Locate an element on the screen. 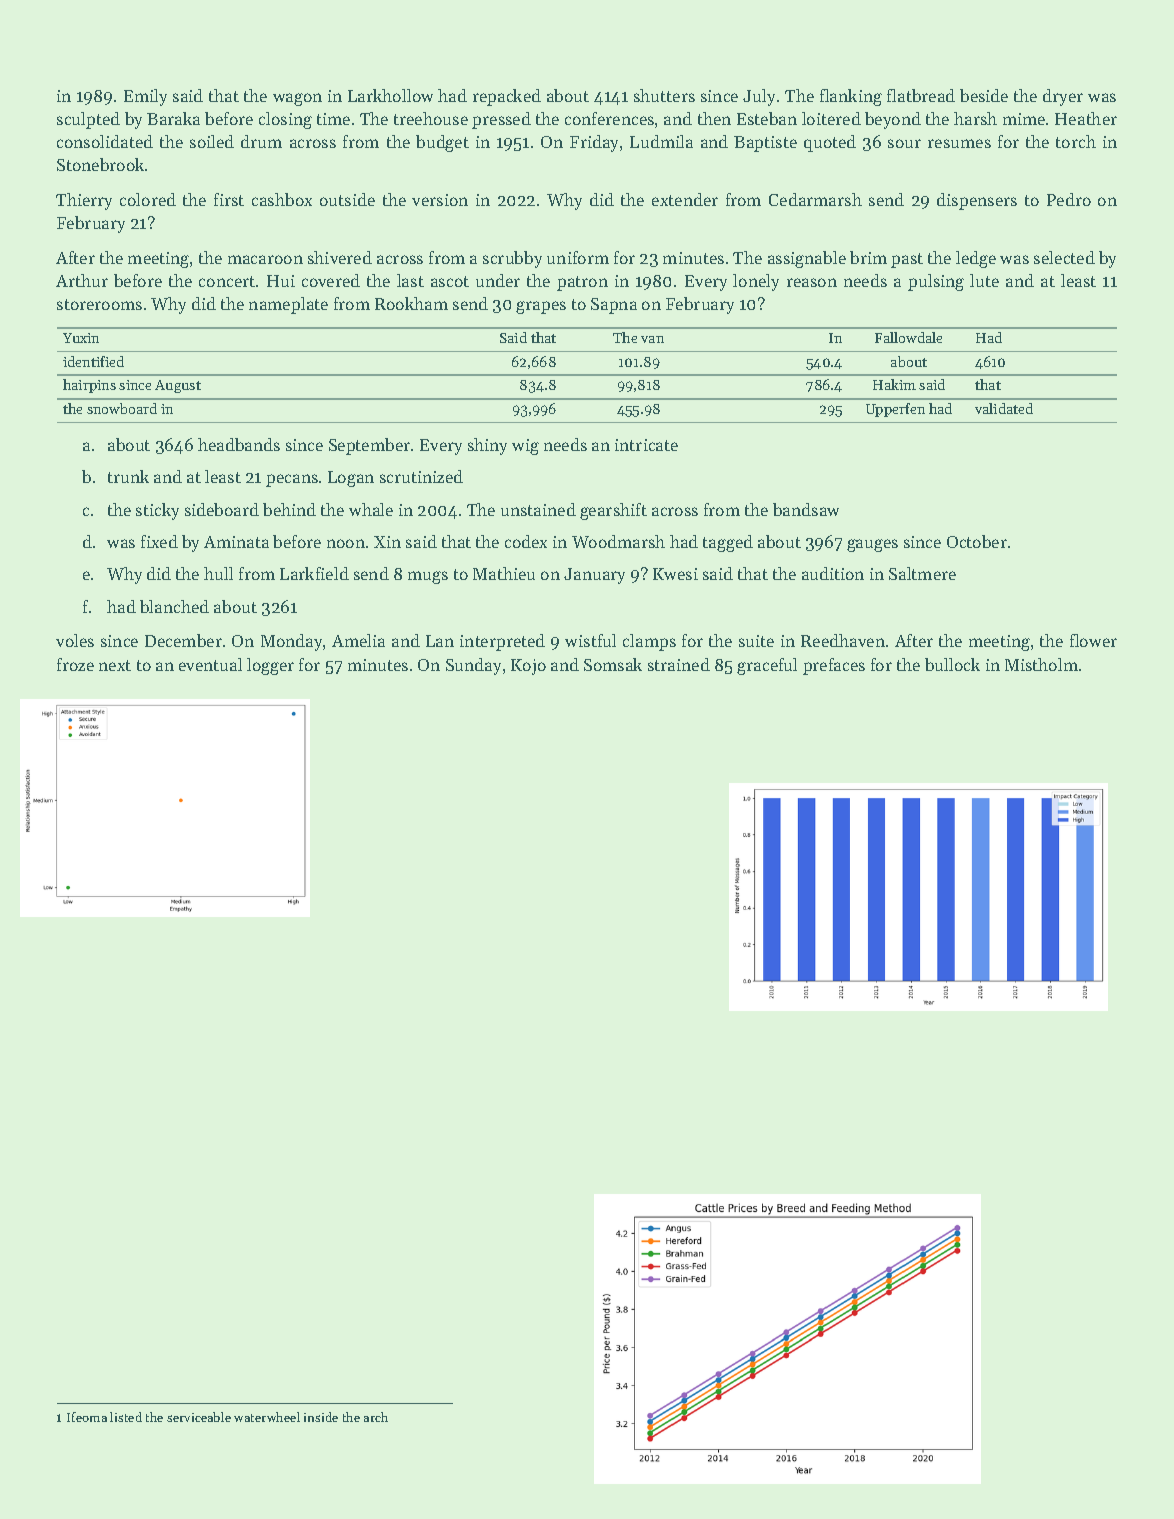 The width and height of the screenshot is (1174, 1519). trunk is located at coordinates (128, 476).
